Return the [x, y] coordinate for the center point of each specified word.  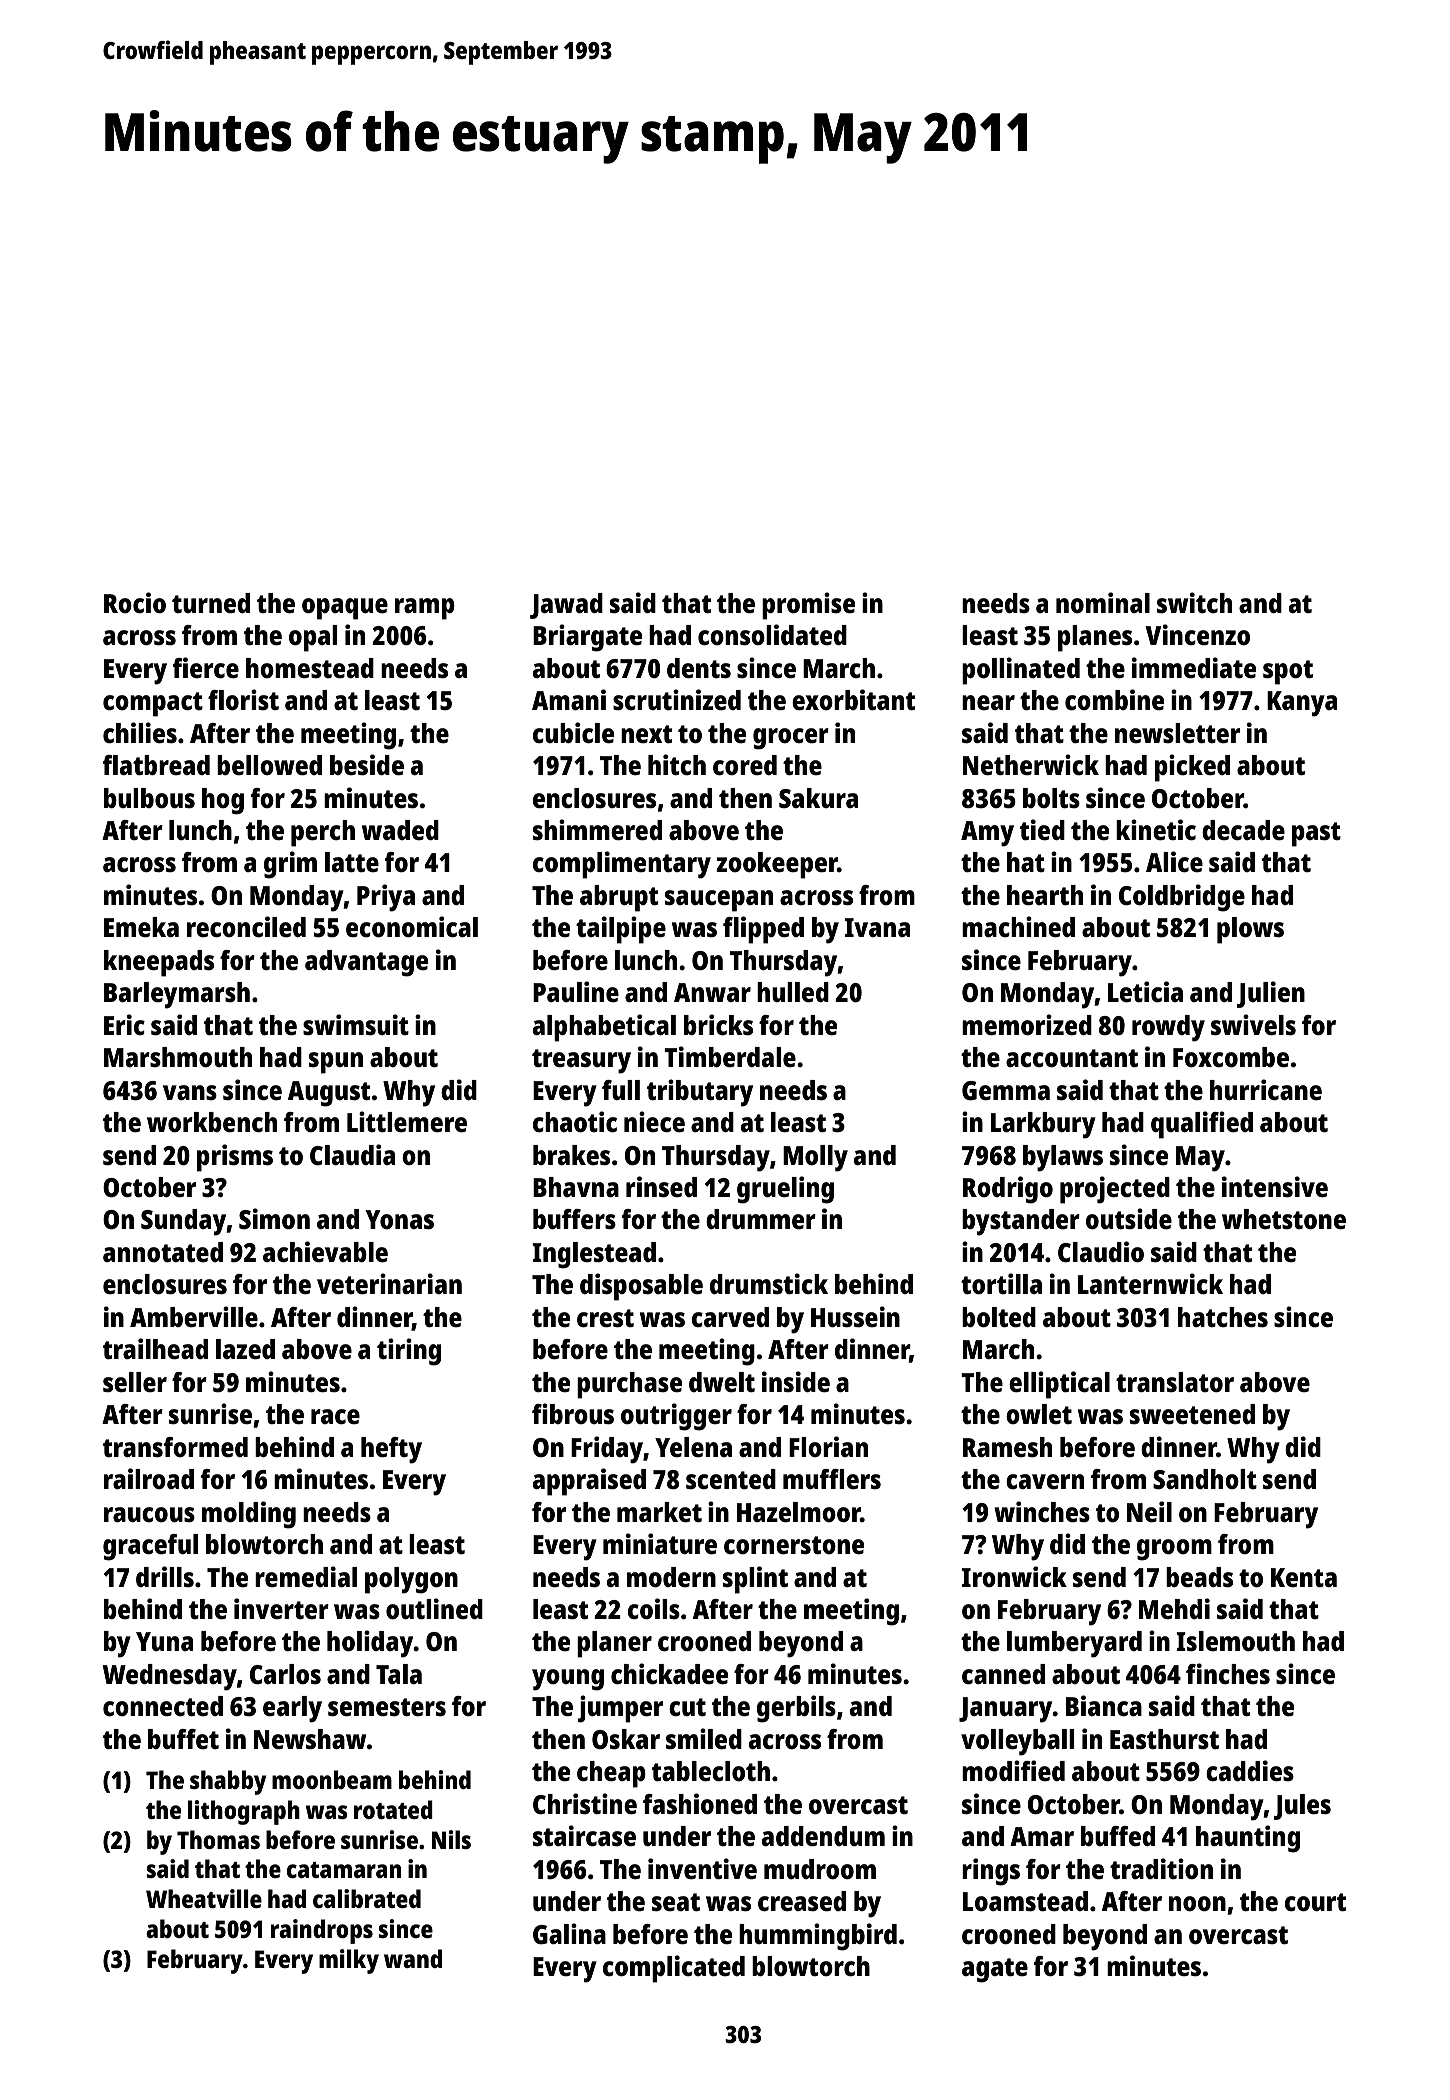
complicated [674, 1969]
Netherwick [1031, 765]
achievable [325, 1252]
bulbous [149, 798]
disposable [641, 1287]
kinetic [1156, 830]
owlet [1039, 1414]
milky [349, 1961]
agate [995, 1970]
